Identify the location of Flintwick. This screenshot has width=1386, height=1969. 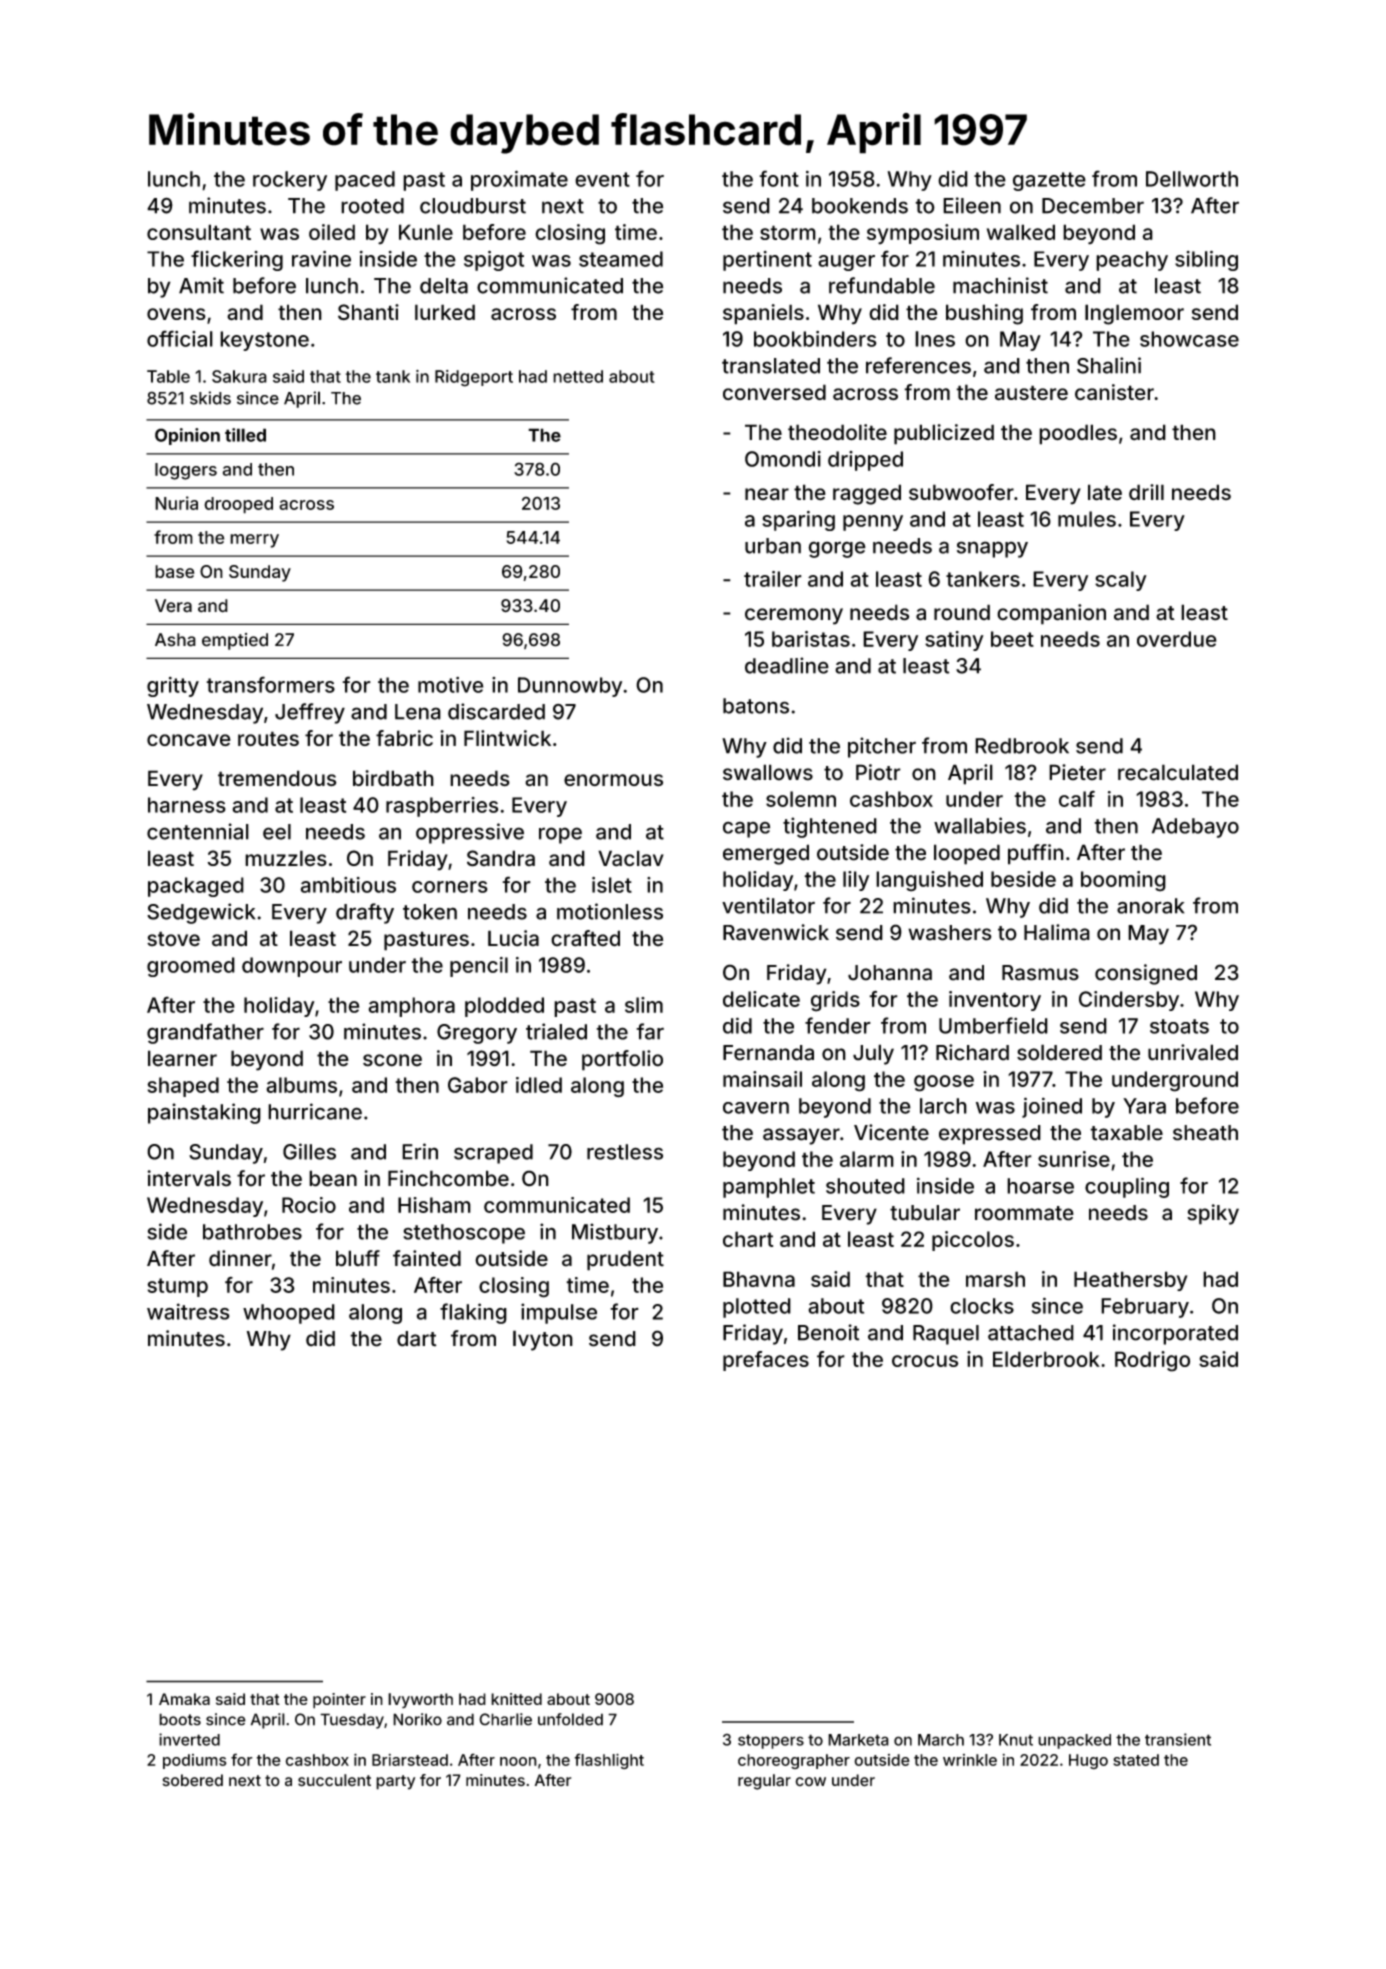
(507, 738).
